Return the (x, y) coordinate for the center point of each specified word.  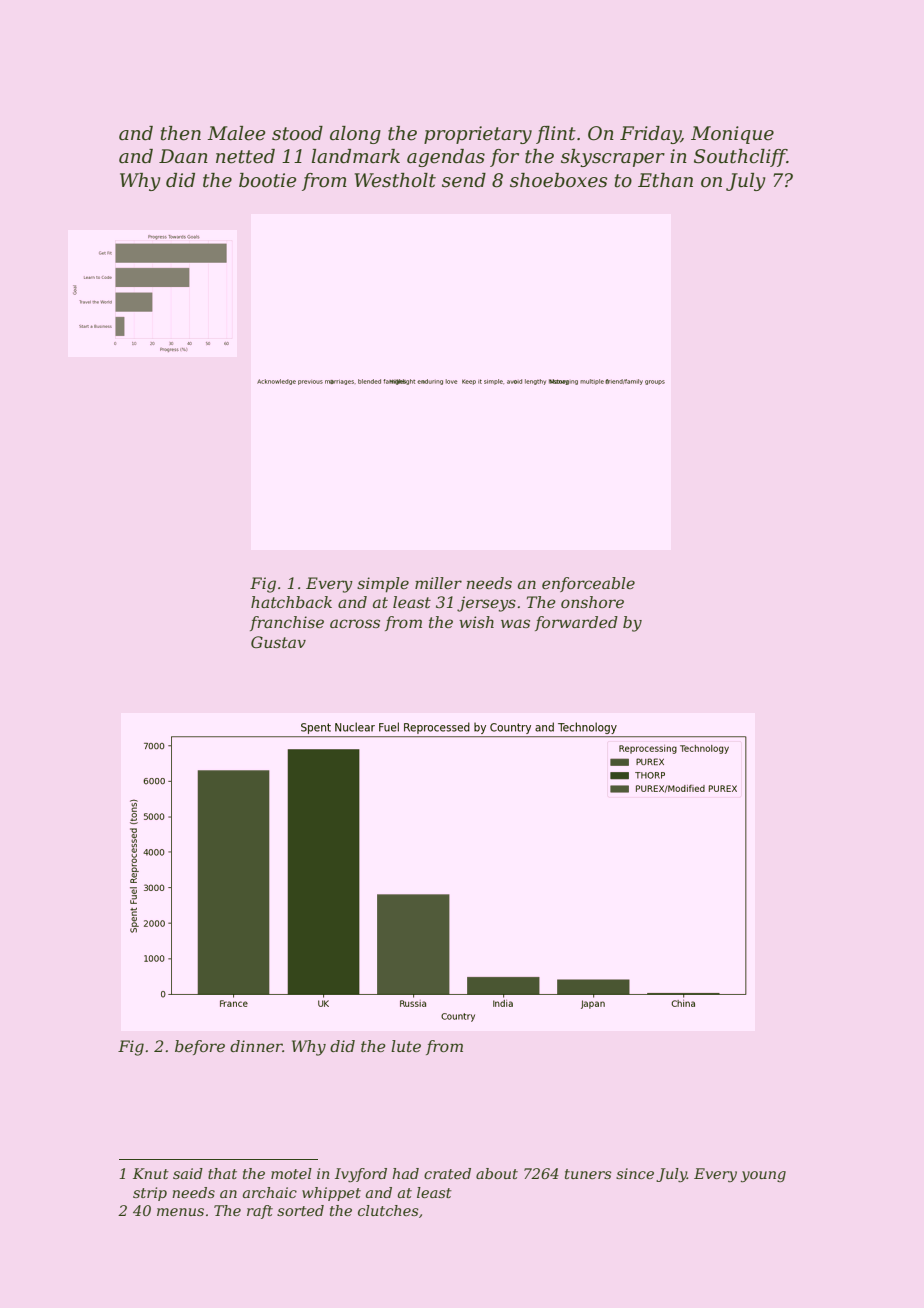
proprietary (478, 135)
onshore (592, 602)
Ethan (665, 180)
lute (406, 1046)
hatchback (291, 602)
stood (297, 133)
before (200, 1047)
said (188, 1173)
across (355, 623)
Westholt (395, 180)
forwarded (576, 623)
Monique (732, 135)
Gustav (278, 642)
